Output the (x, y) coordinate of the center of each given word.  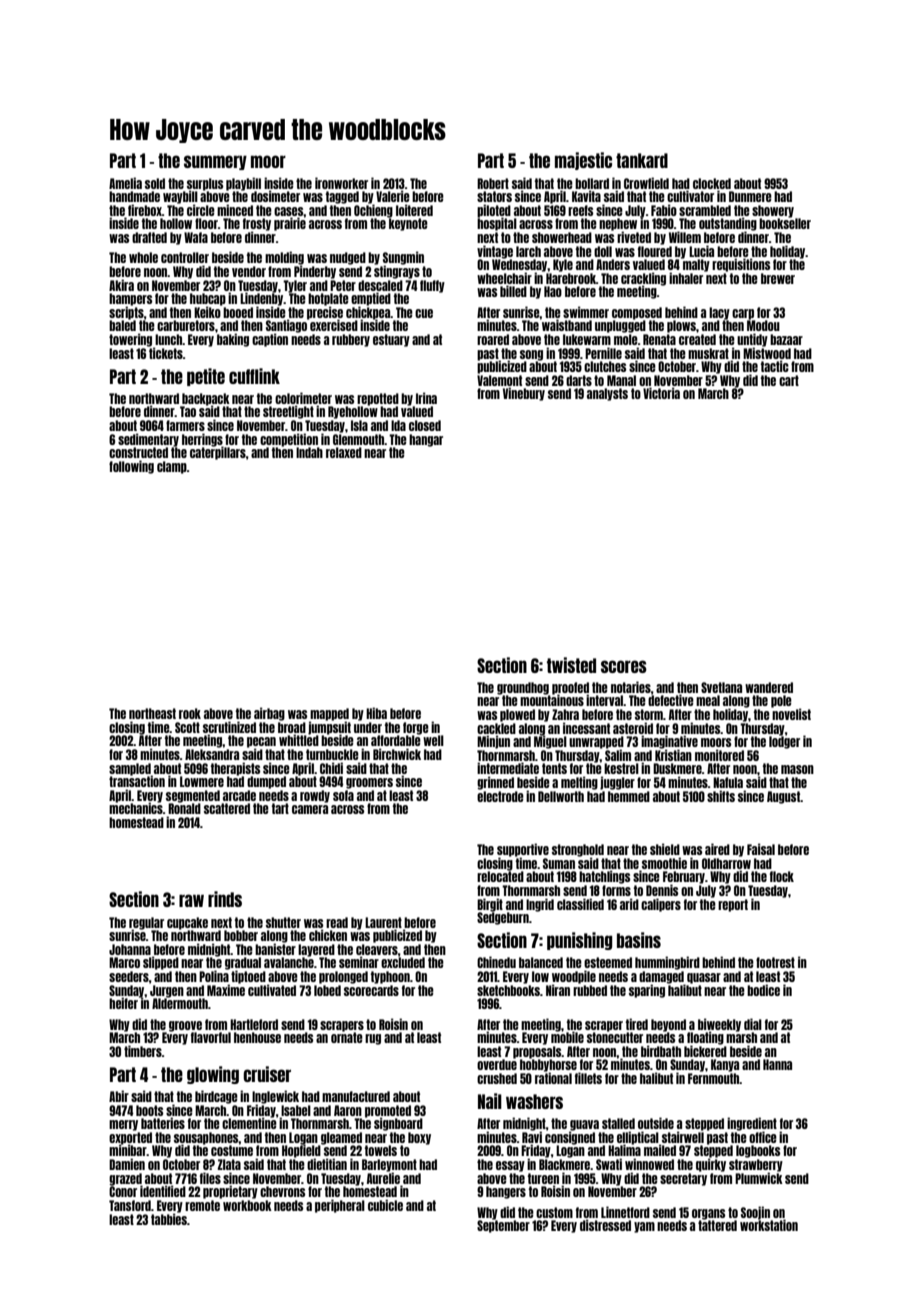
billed (513, 291)
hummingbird (667, 963)
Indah (309, 452)
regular (146, 923)
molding (284, 258)
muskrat (708, 353)
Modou (763, 325)
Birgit (490, 905)
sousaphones (206, 1138)
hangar (426, 440)
